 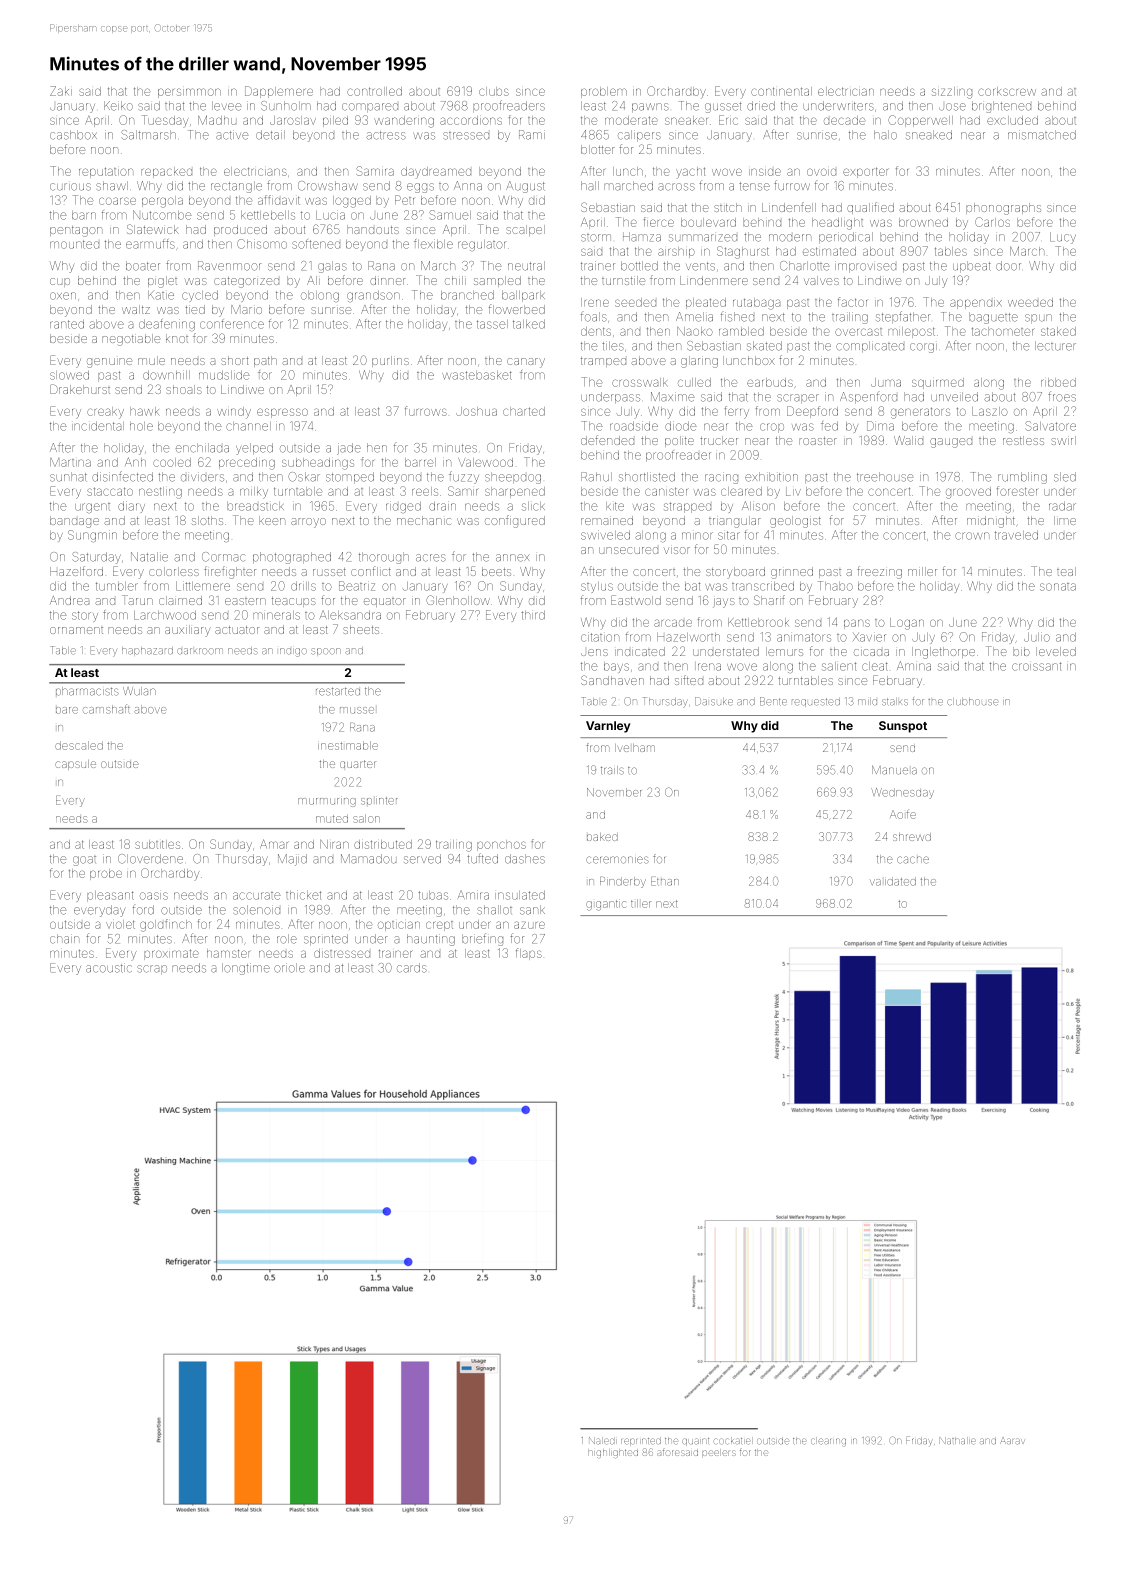 What do you see at coordinates (98, 426) in the screenshot?
I see `incidental` at bounding box center [98, 426].
